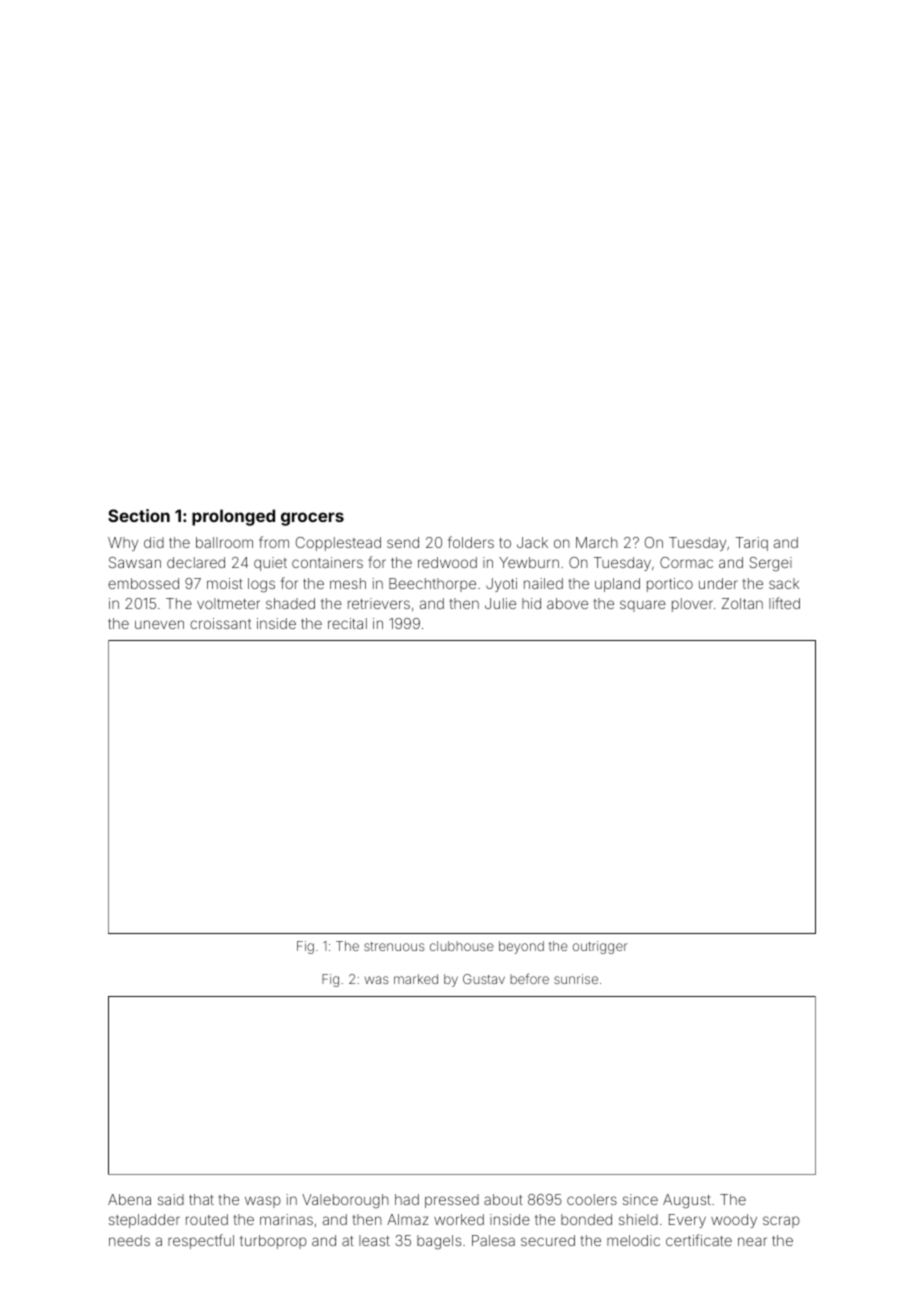 The height and width of the page is (1308, 924). Describe the element at coordinates (159, 624) in the page. I see `uneven` at that location.
